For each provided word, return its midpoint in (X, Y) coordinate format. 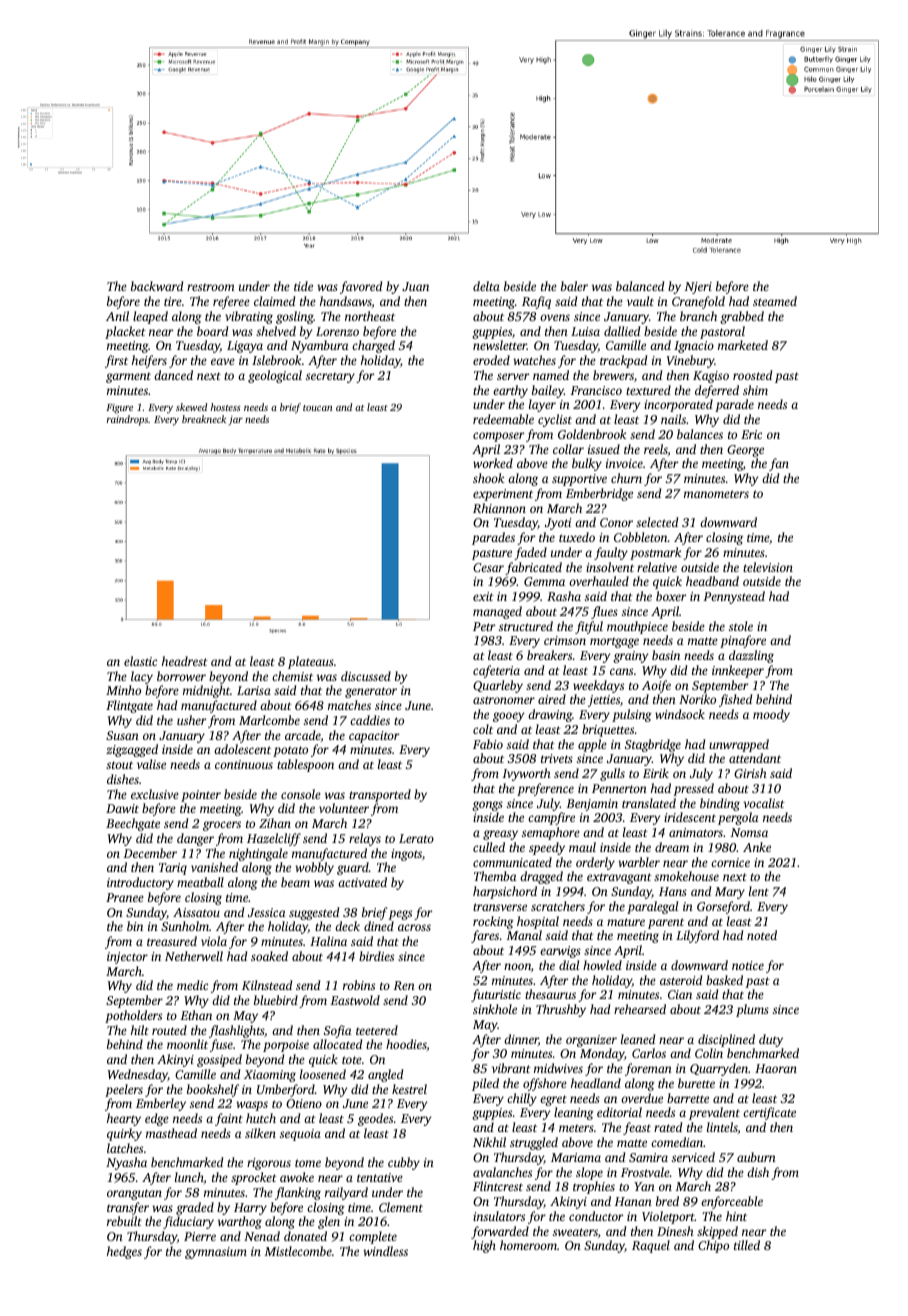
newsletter (500, 345)
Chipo (713, 1246)
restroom (211, 287)
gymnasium (216, 1253)
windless (385, 1251)
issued (604, 449)
